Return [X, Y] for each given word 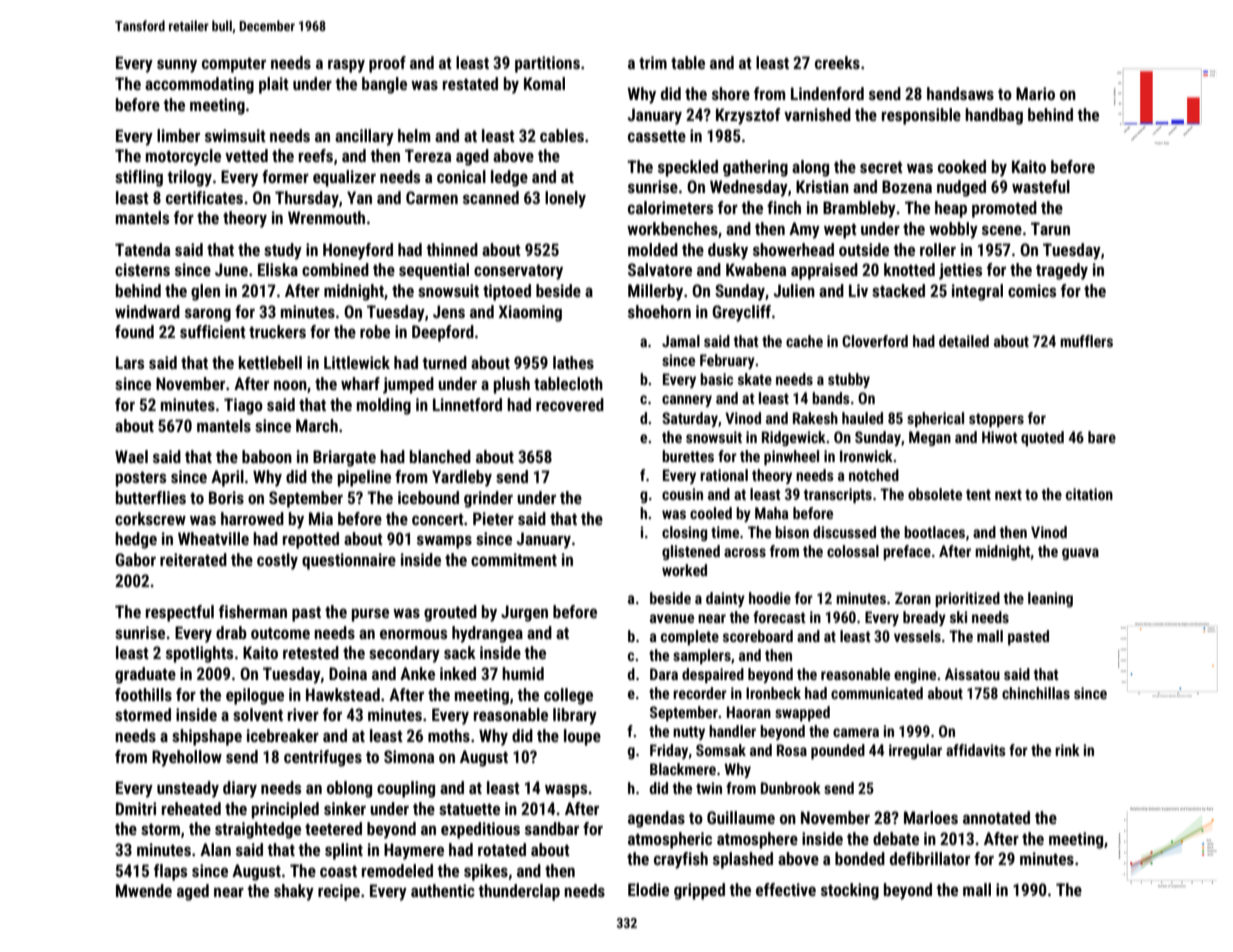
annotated [996, 817]
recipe [339, 892]
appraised [824, 271]
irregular [915, 751]
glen [205, 292]
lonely [565, 199]
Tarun [1050, 228]
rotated [502, 849]
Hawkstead [343, 694]
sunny [177, 66]
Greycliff [741, 313]
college [568, 696]
